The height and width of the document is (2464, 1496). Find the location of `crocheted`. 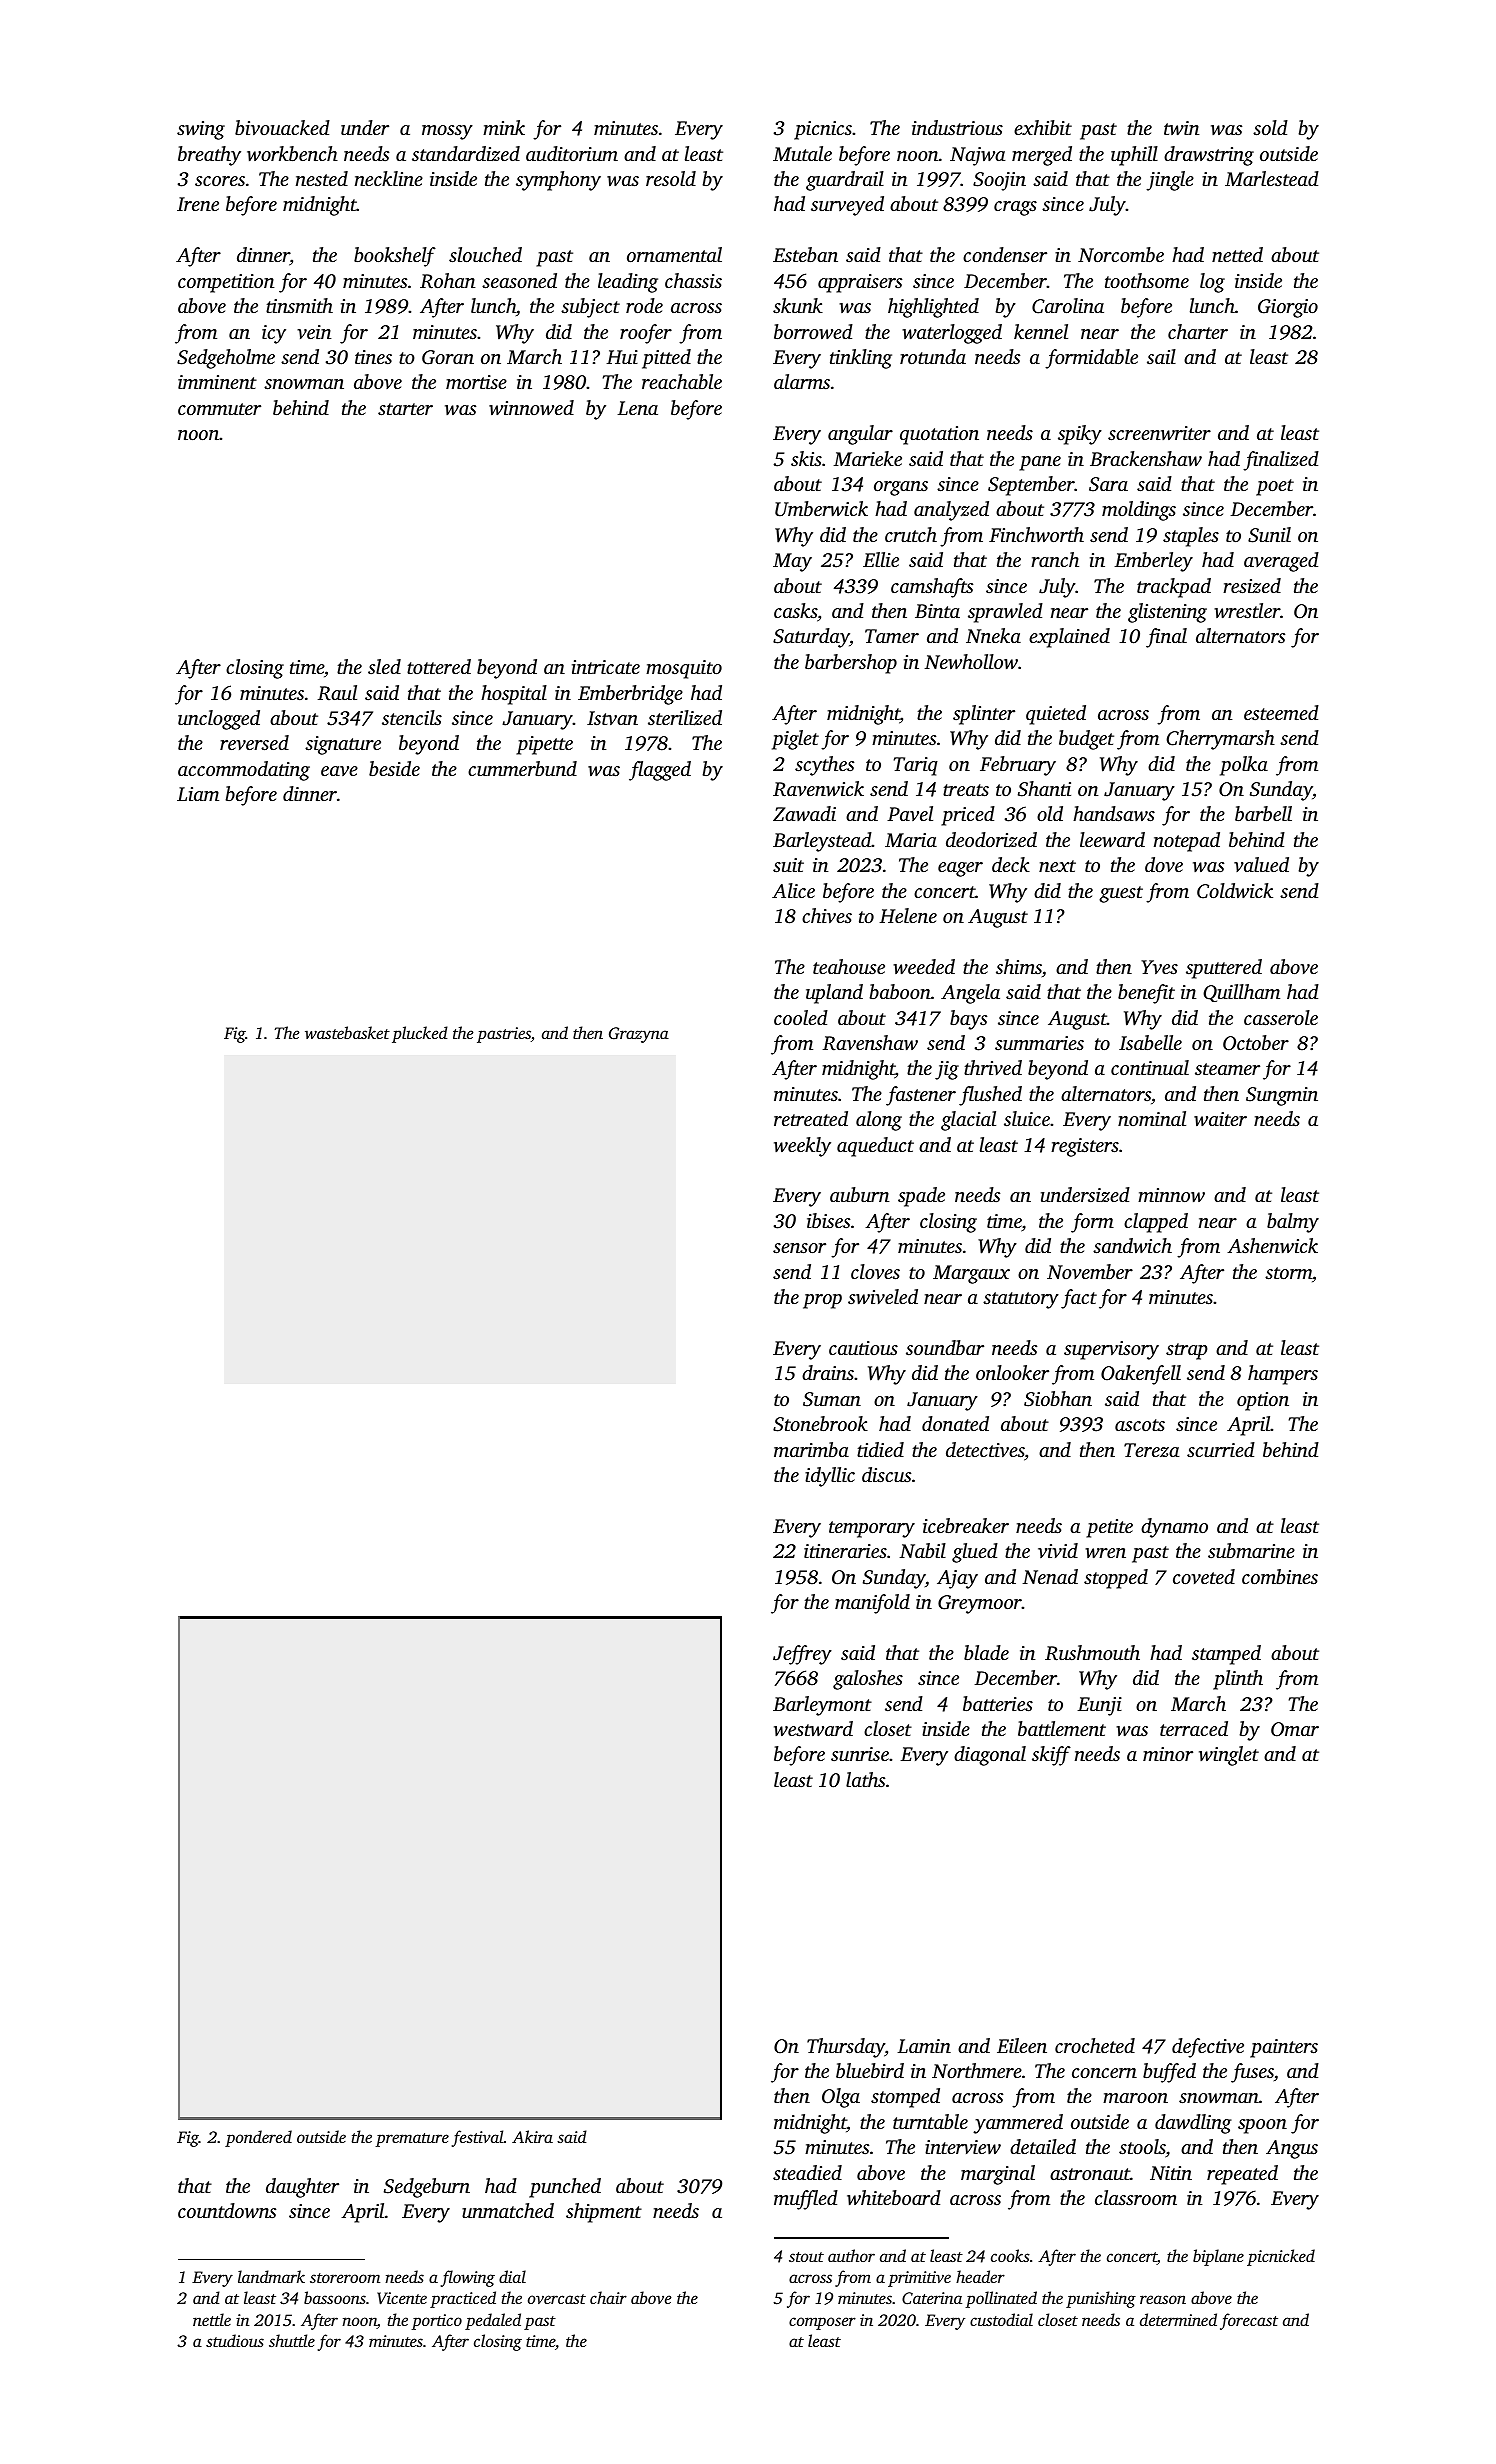

crocheted is located at coordinates (1095, 2045).
